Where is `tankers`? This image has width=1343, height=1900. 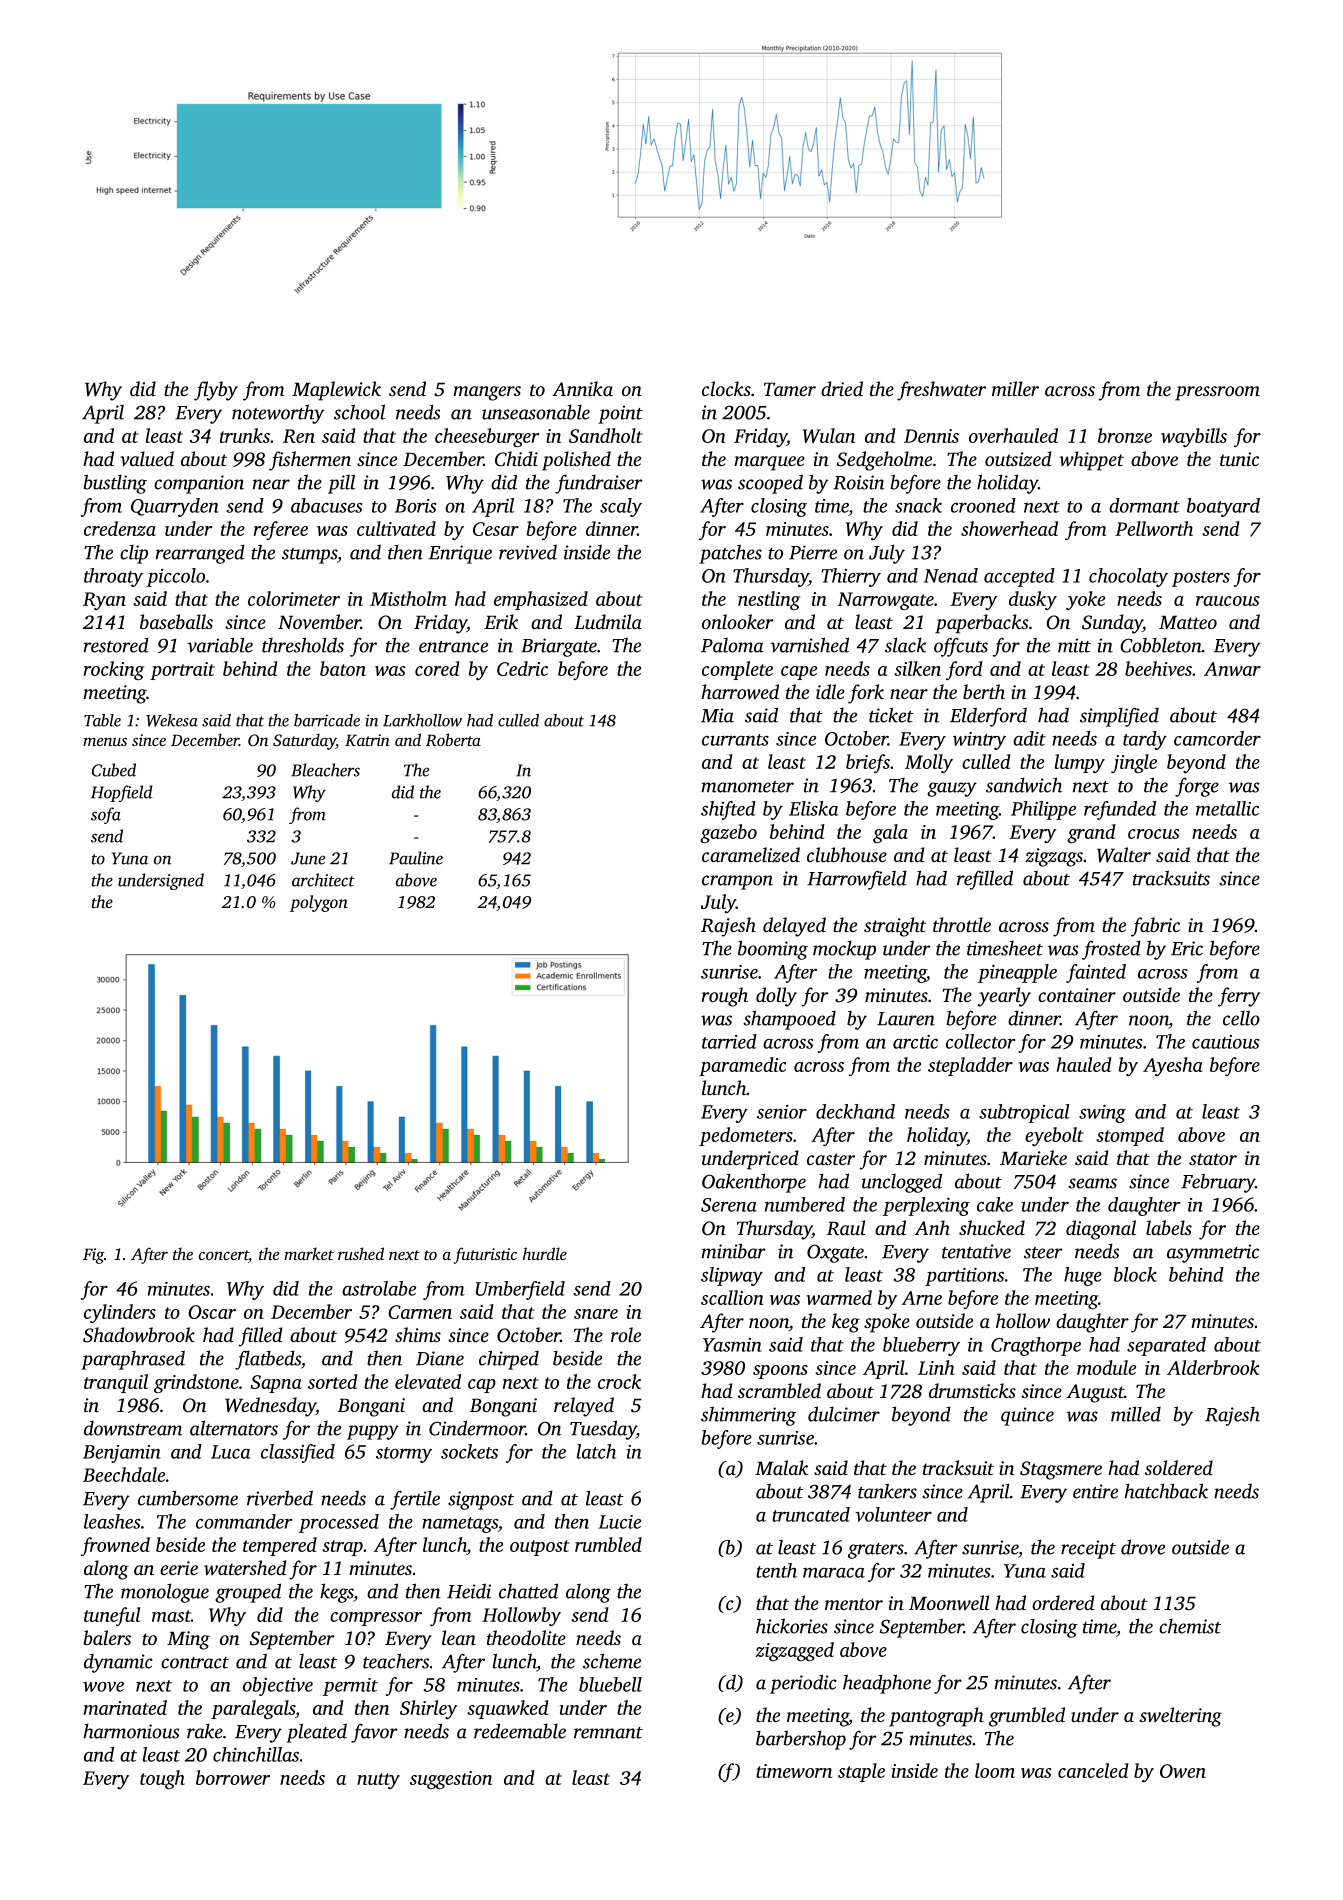
tankers is located at coordinates (887, 1491).
